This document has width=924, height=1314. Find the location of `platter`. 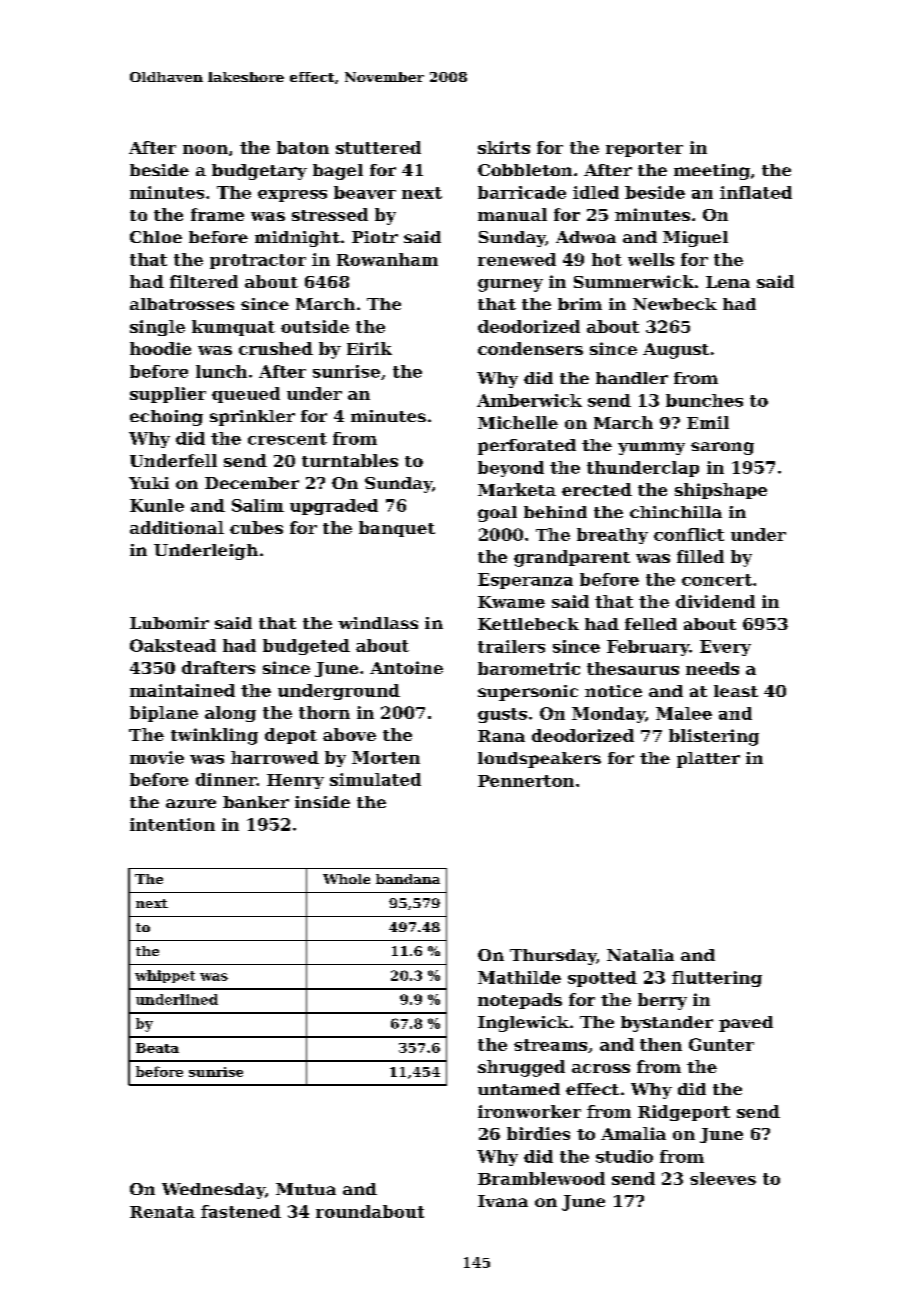

platter is located at coordinates (708, 760).
